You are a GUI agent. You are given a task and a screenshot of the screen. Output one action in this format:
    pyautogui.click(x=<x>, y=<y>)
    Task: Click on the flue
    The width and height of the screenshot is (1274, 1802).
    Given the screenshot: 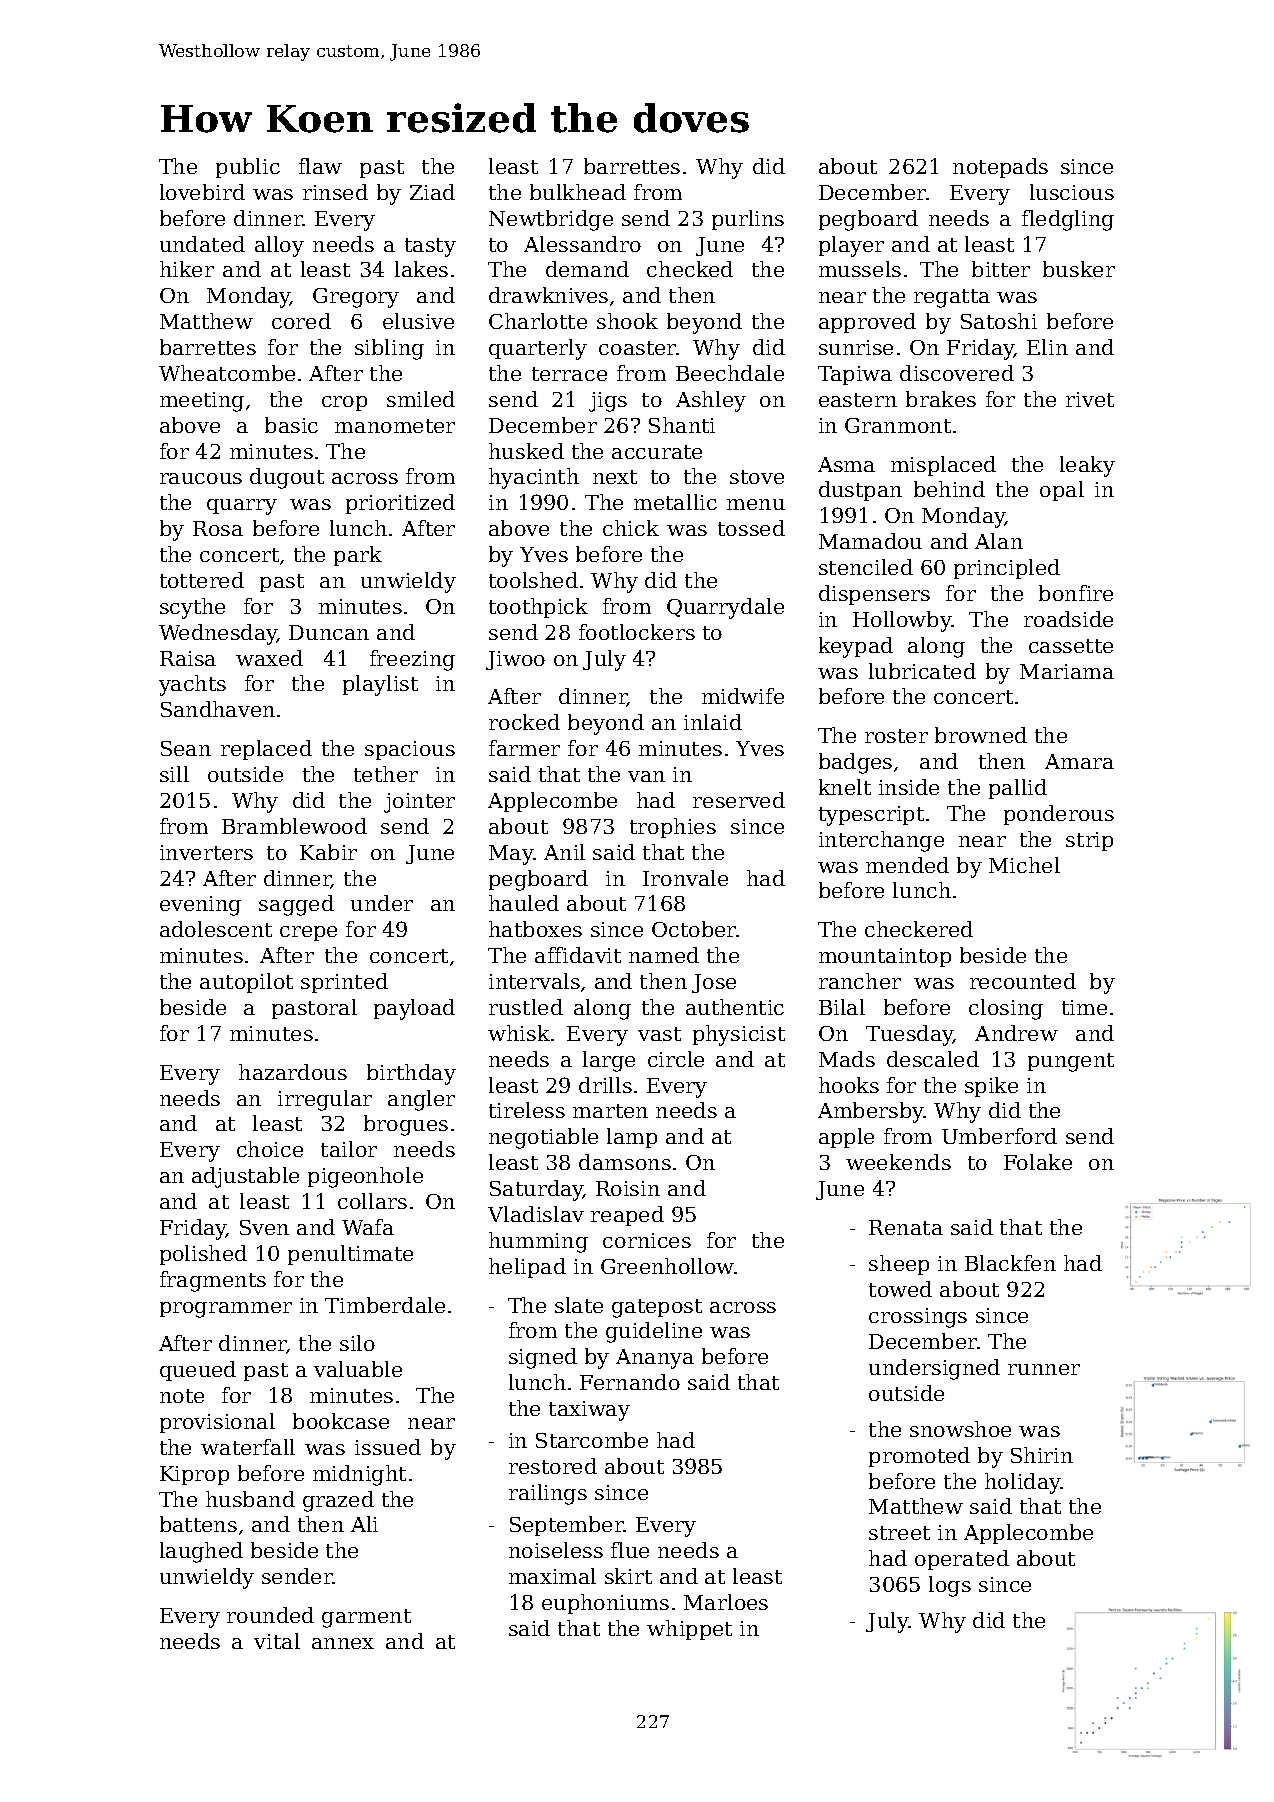 What is the action you would take?
    pyautogui.click(x=630, y=1550)
